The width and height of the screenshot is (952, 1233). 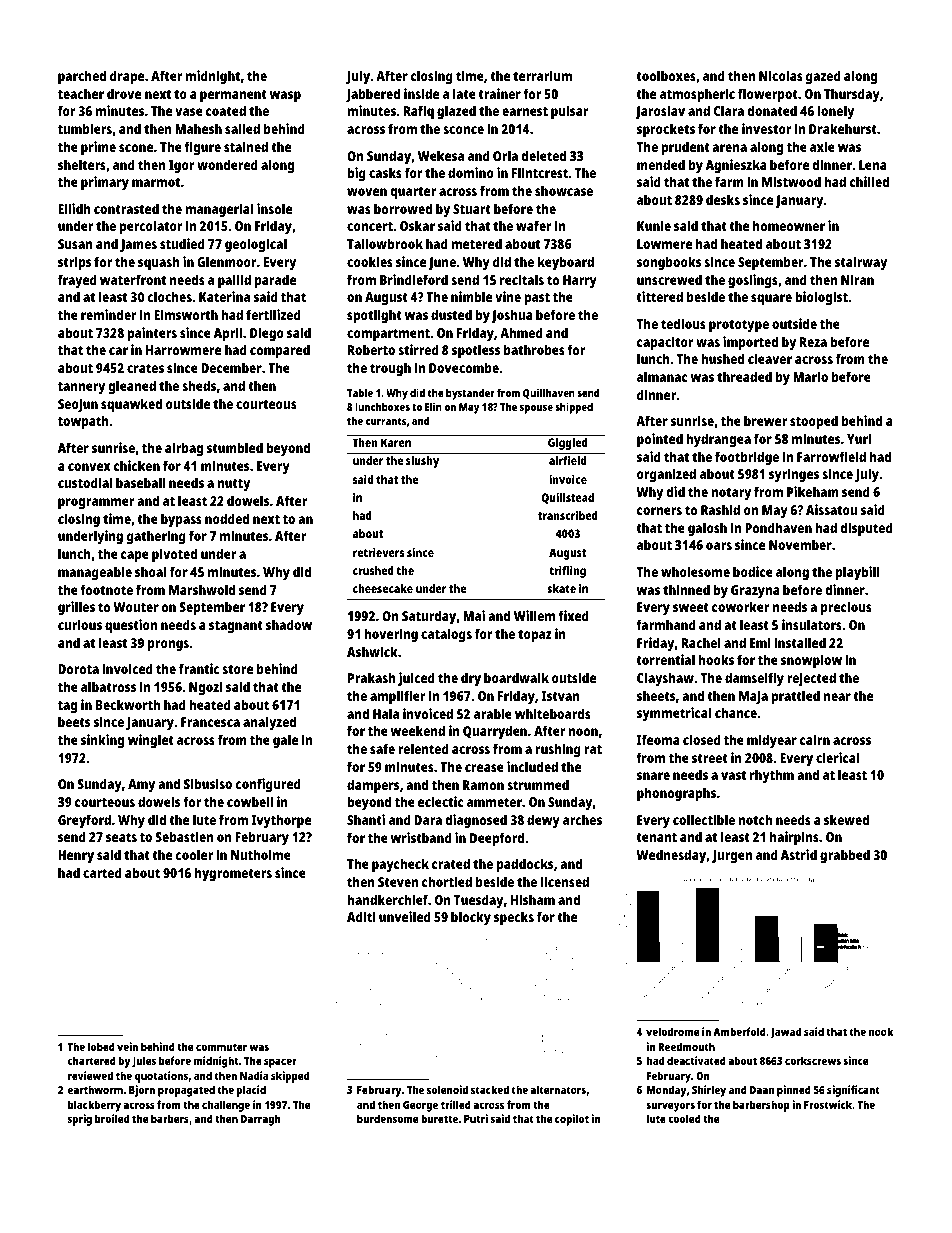 I want to click on Amberfold, so click(x=739, y=1031).
